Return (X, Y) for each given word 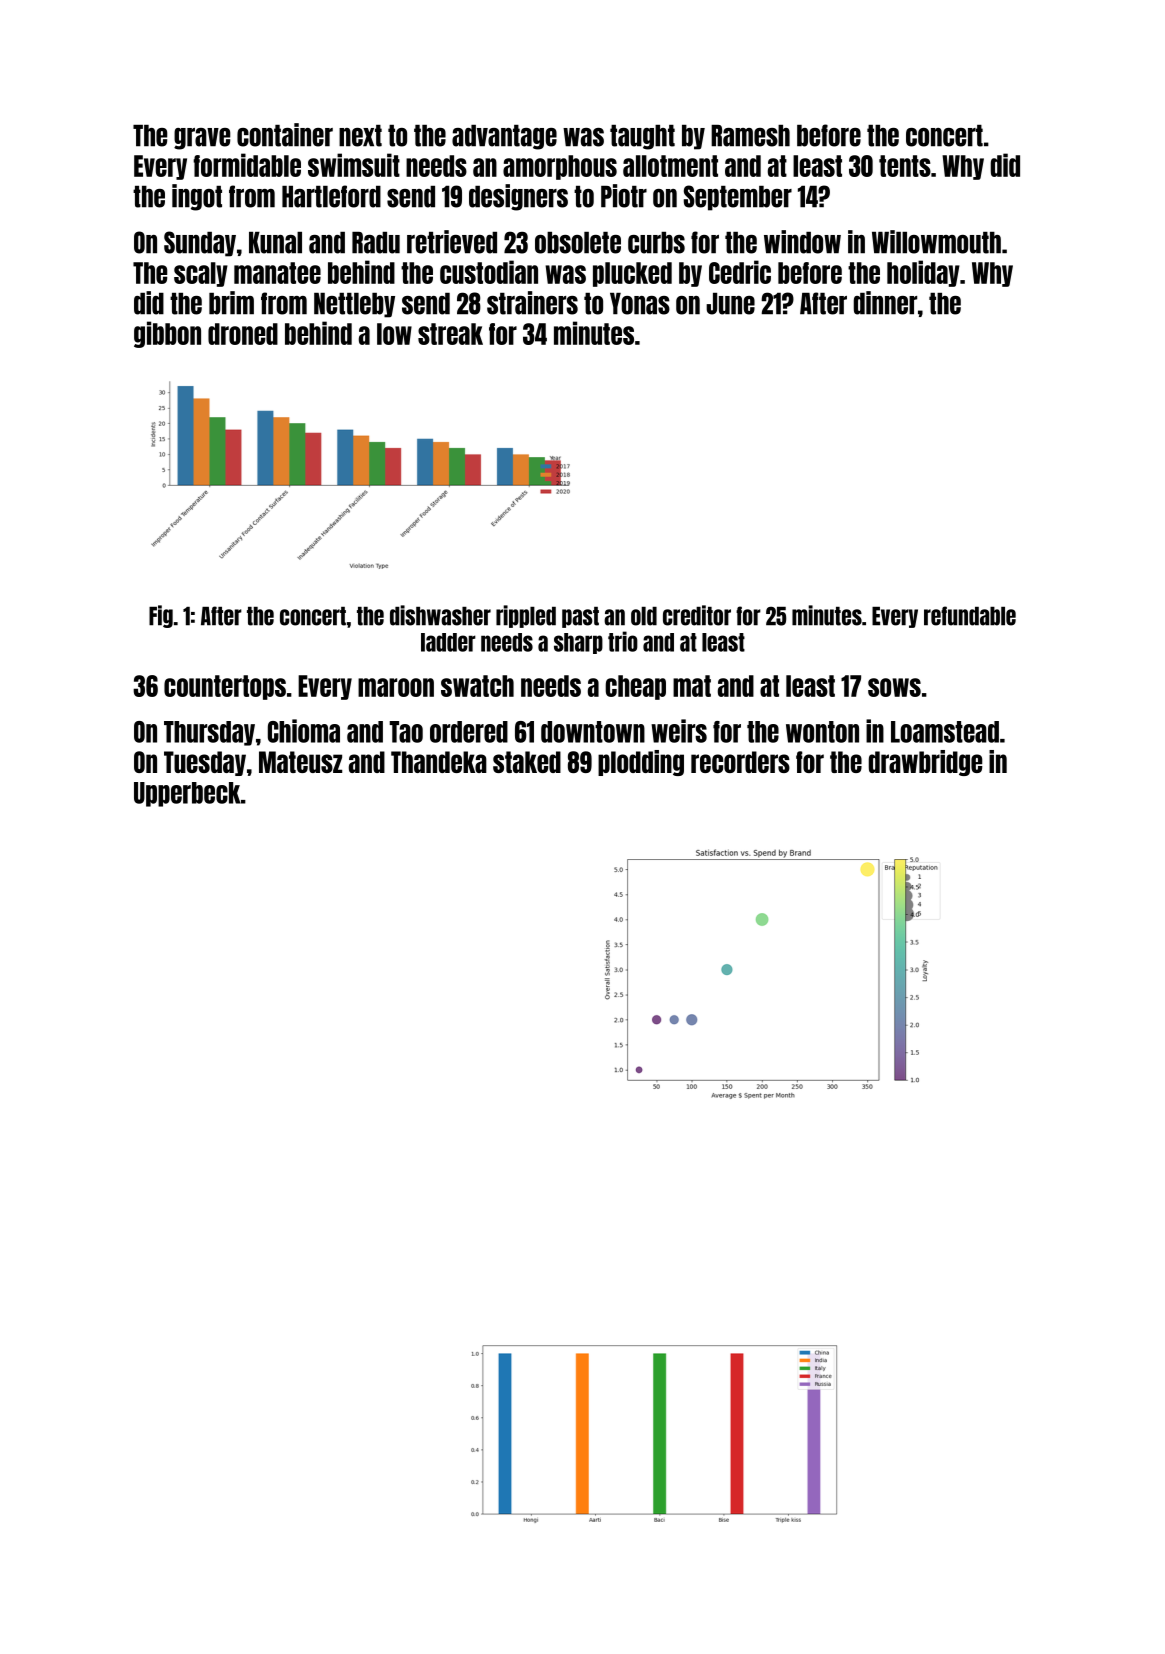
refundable (970, 616)
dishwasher (440, 615)
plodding (641, 763)
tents (905, 166)
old (644, 616)
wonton (822, 732)
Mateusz (300, 762)
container (285, 135)
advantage (504, 137)
